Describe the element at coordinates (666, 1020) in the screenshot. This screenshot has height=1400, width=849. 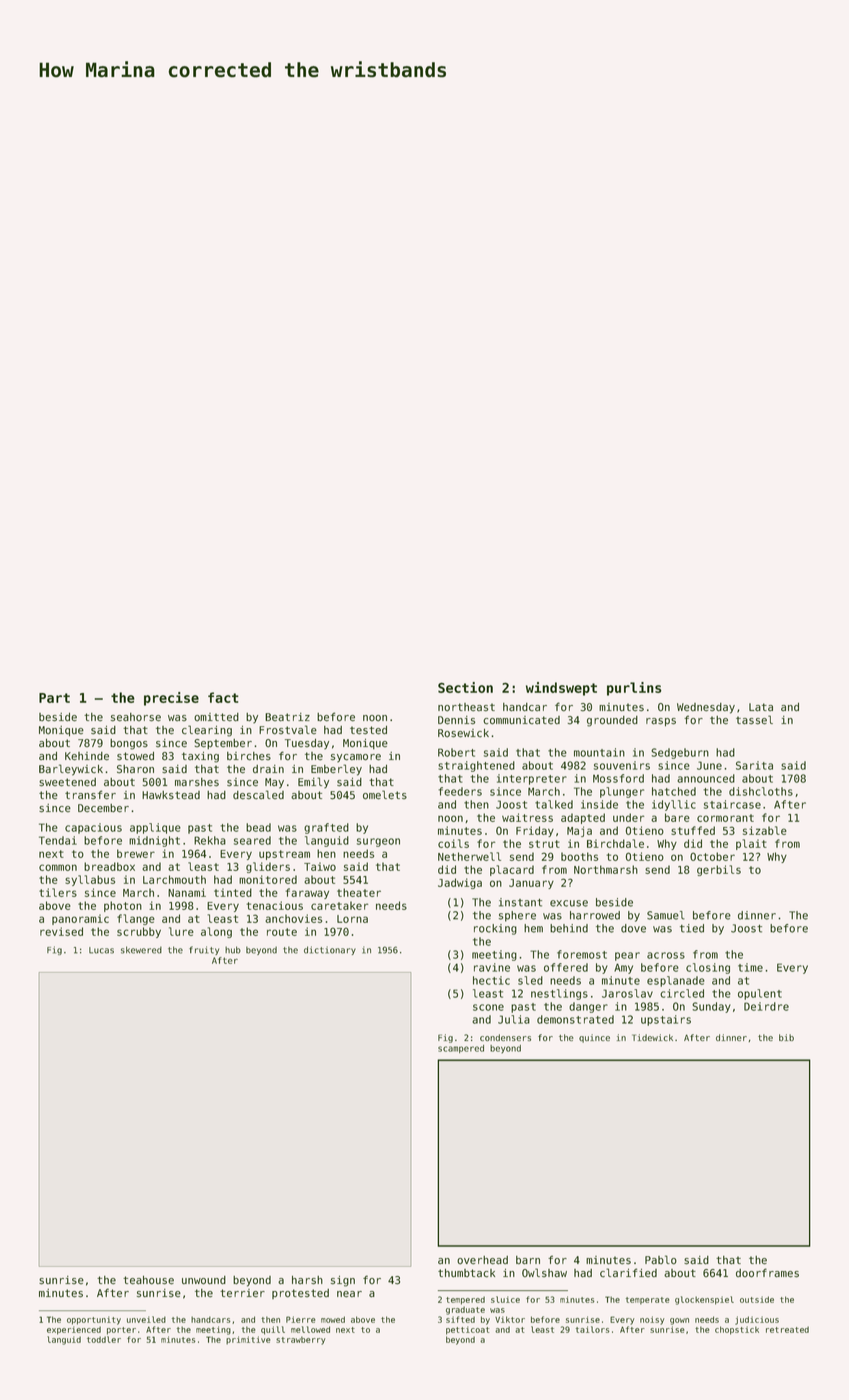
I see `upstairs` at that location.
